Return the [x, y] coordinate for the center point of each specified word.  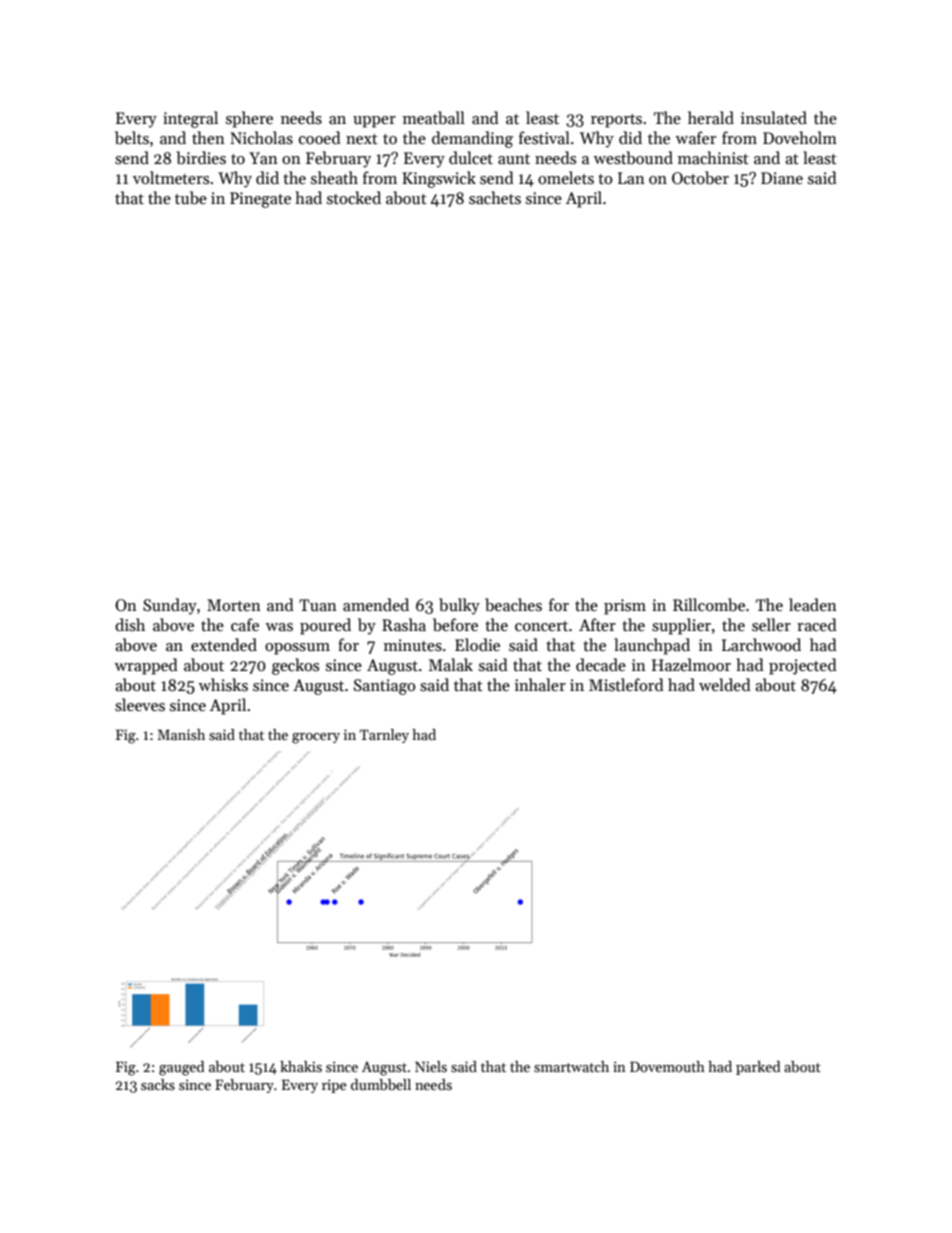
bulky [459, 606]
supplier [681, 626]
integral [190, 119]
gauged [182, 1068]
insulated [774, 118]
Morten [234, 605]
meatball [434, 117]
